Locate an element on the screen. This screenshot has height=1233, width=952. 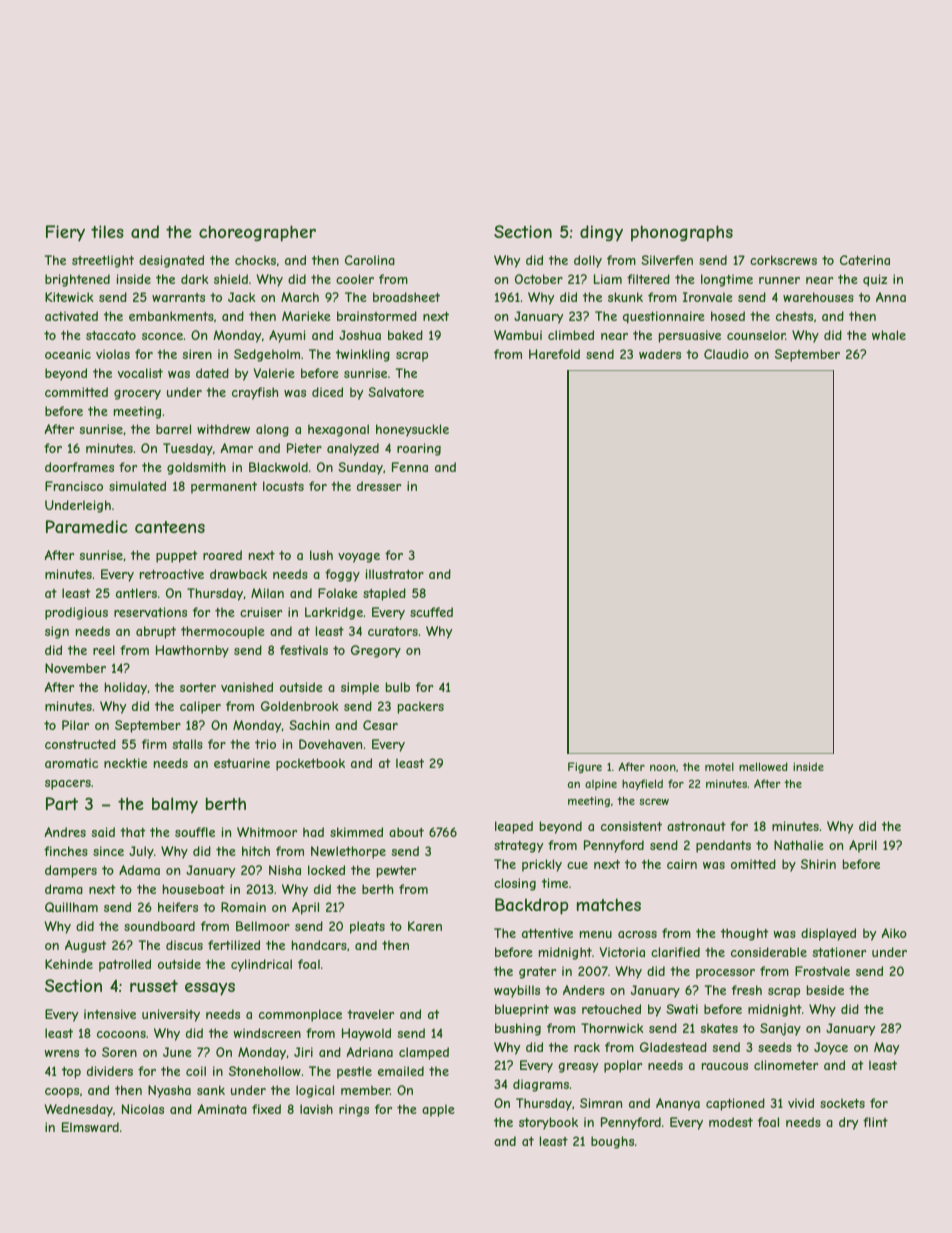
souffle is located at coordinates (195, 832).
